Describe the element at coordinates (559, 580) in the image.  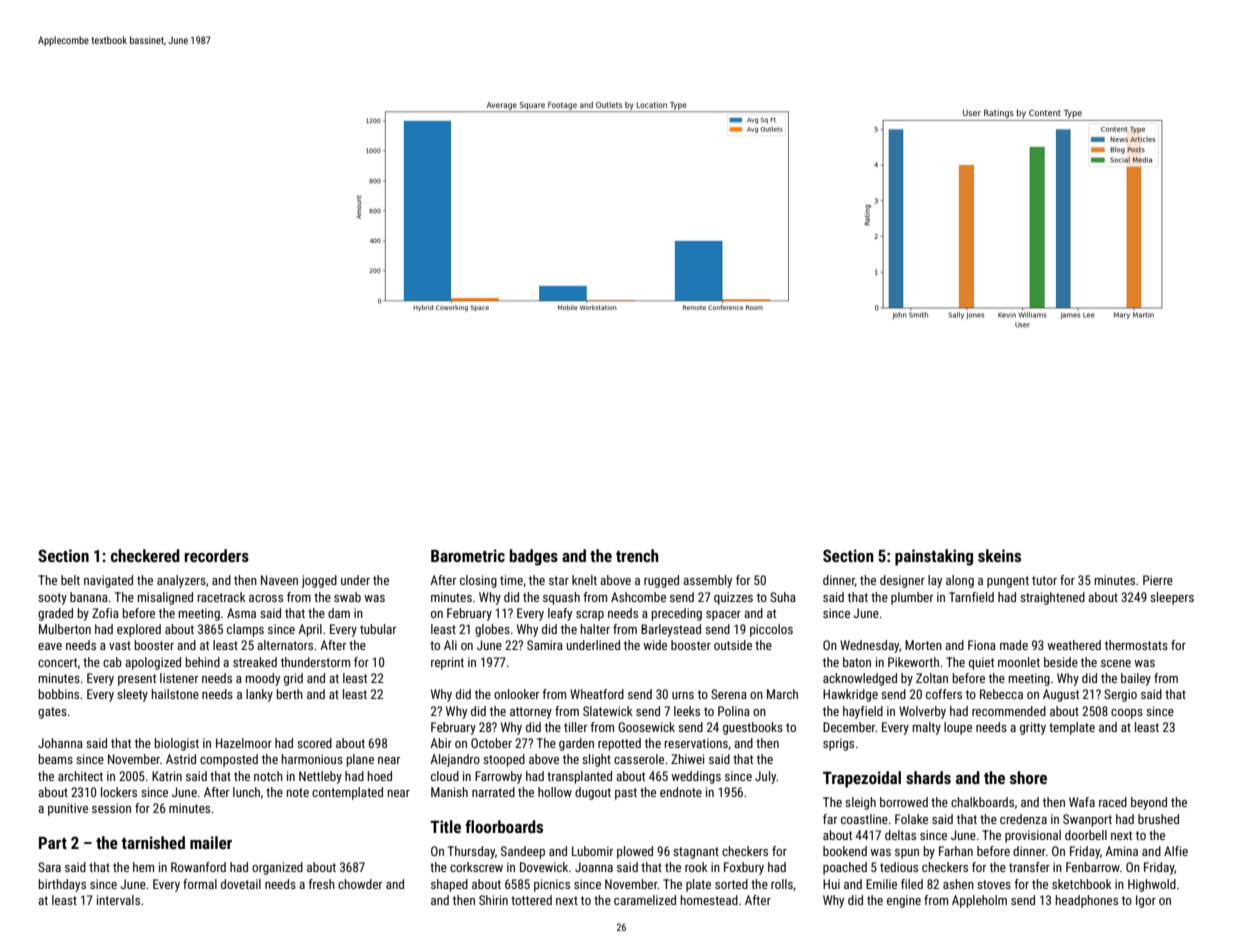
I see `star` at that location.
